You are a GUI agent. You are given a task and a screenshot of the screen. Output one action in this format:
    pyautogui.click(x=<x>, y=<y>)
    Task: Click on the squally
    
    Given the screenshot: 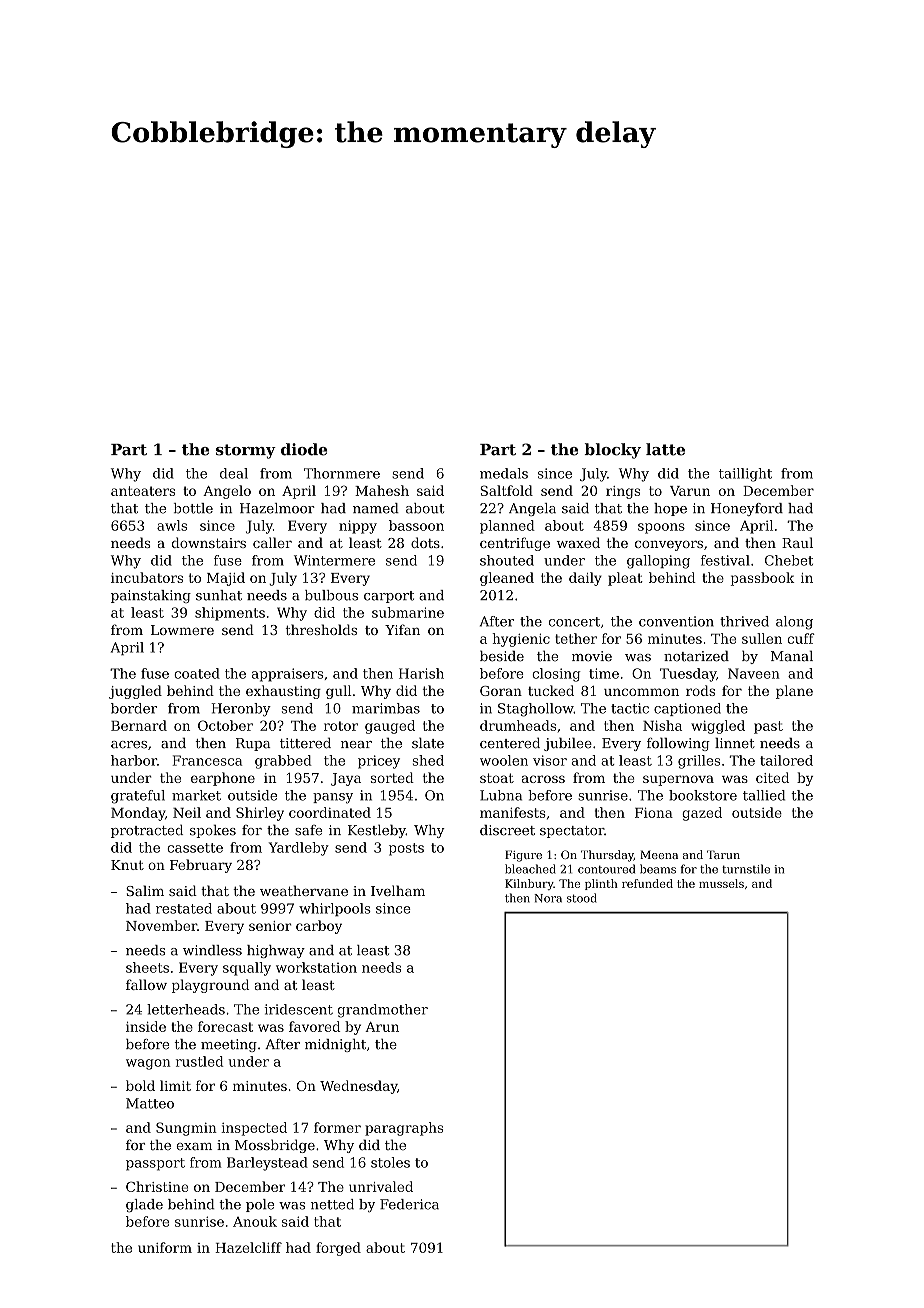 What is the action you would take?
    pyautogui.click(x=247, y=969)
